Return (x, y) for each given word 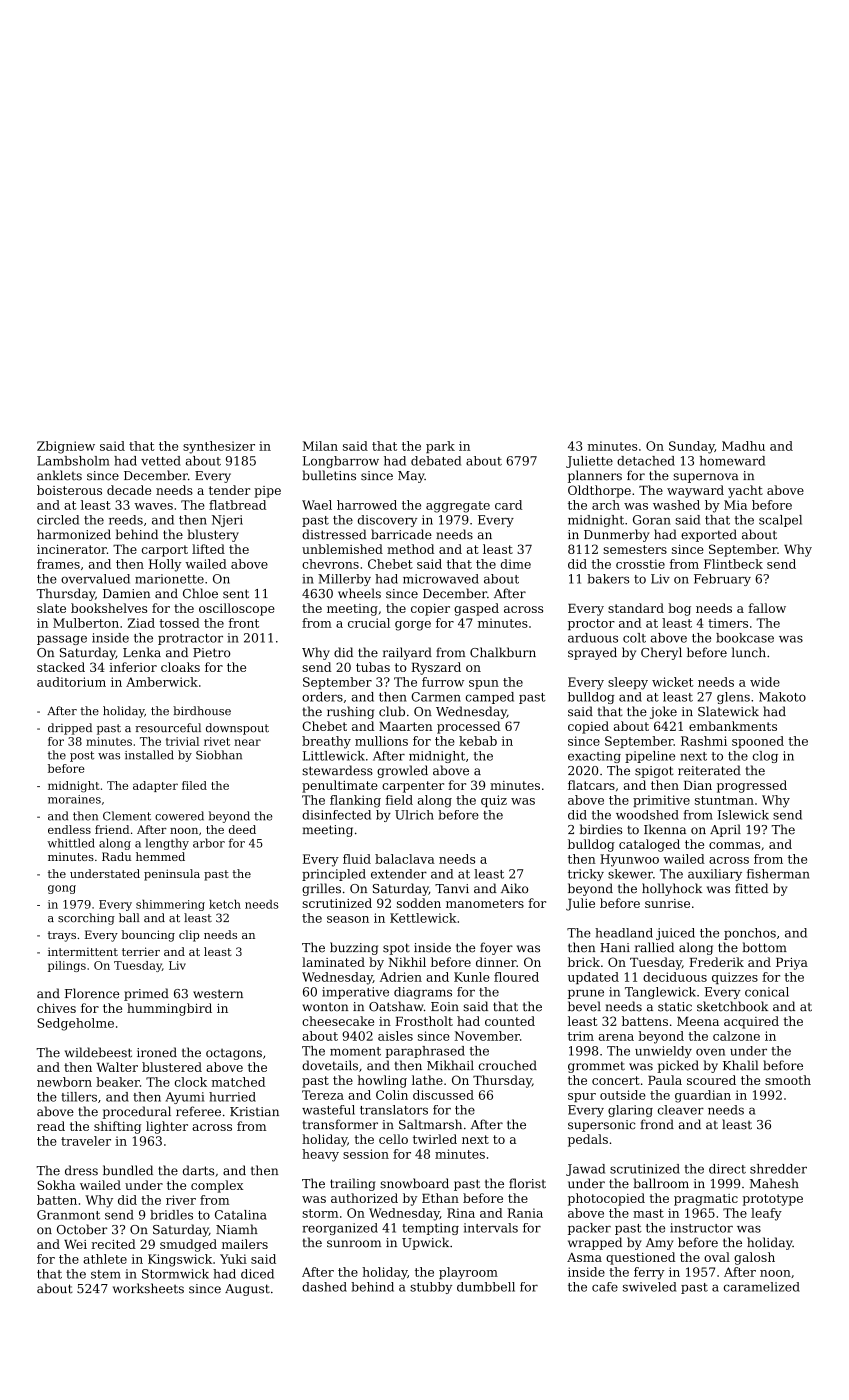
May (411, 477)
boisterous (69, 490)
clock (191, 1082)
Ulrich (414, 815)
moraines (74, 799)
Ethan (440, 1198)
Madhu (743, 446)
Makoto (782, 697)
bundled (128, 1170)
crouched (508, 1065)
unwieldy (663, 1052)
